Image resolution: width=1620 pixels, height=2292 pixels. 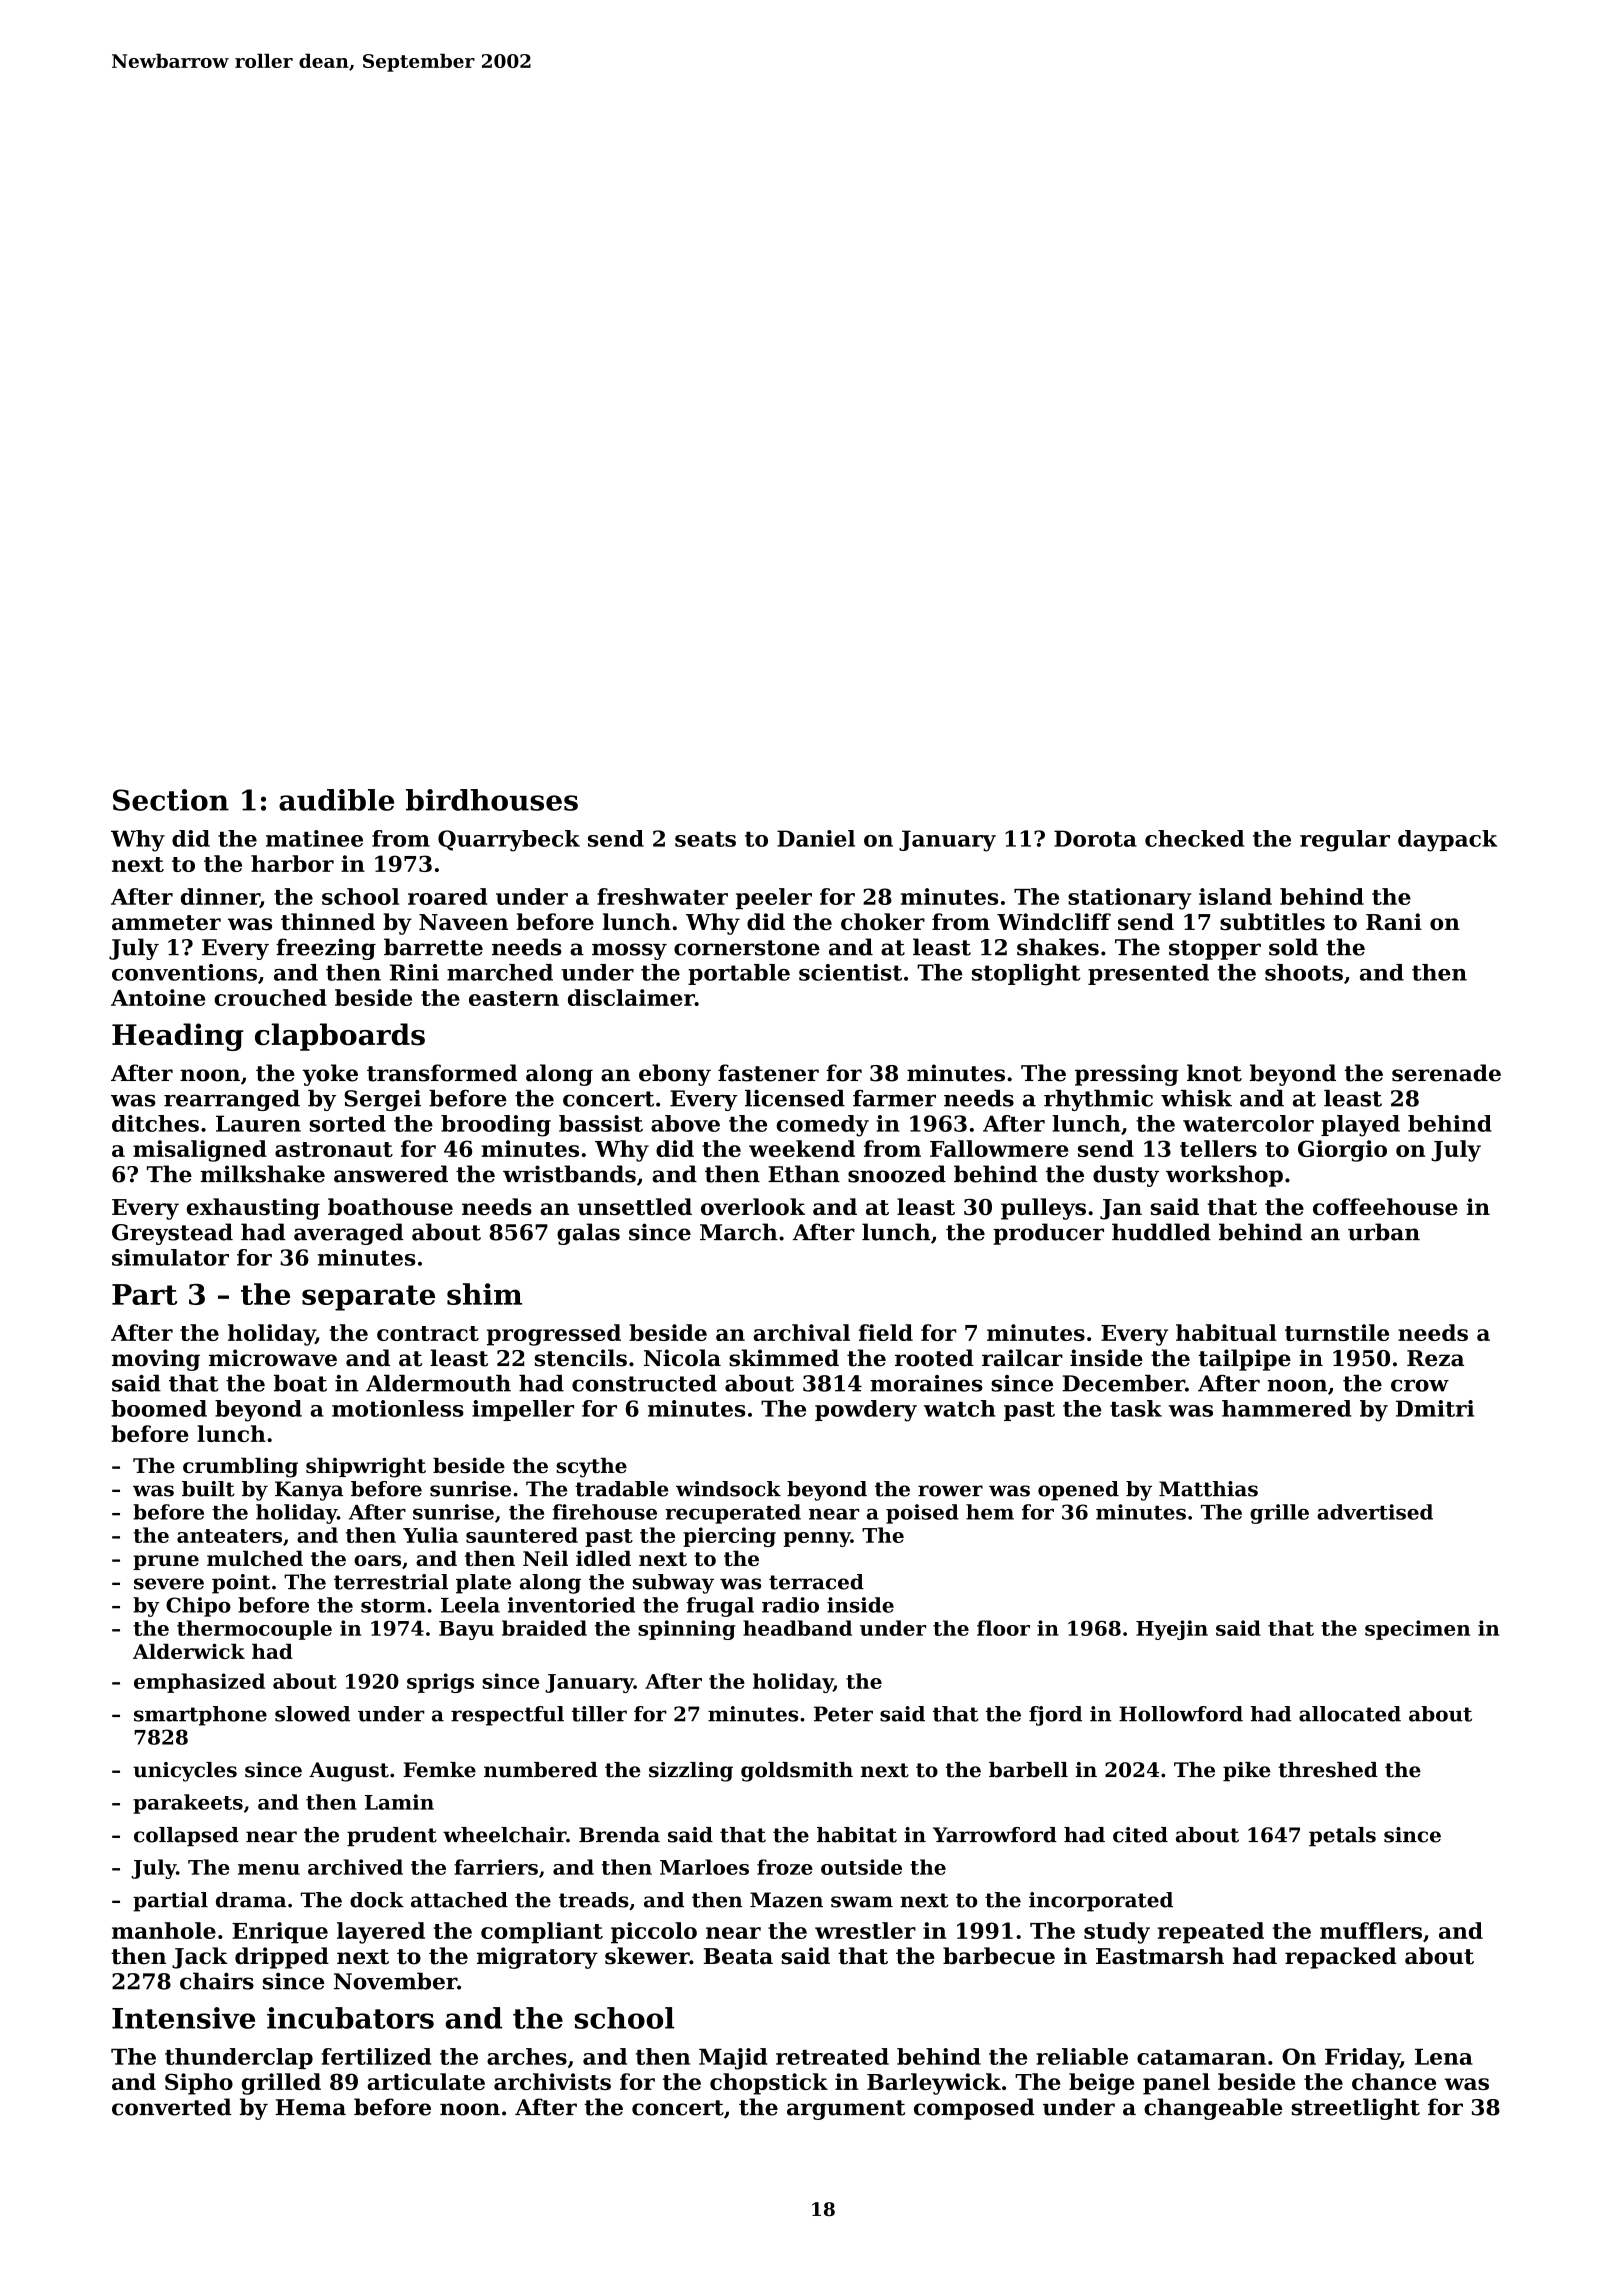 I want to click on producer, so click(x=1048, y=1234).
